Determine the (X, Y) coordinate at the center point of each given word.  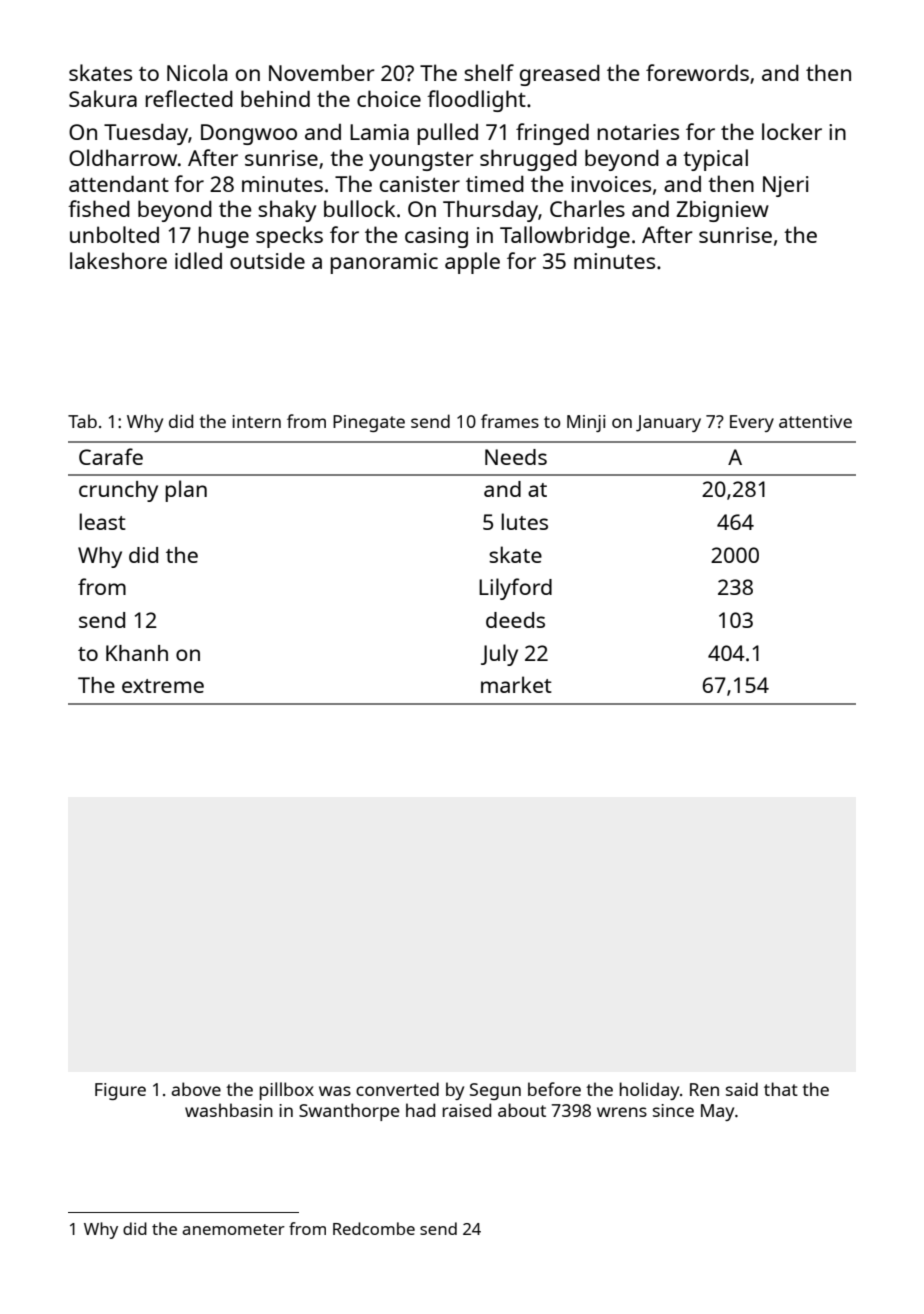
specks (289, 237)
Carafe (111, 456)
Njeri (786, 186)
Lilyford (515, 589)
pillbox (286, 1091)
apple (472, 263)
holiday (649, 1091)
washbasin (229, 1110)
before (554, 1089)
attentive (815, 421)
